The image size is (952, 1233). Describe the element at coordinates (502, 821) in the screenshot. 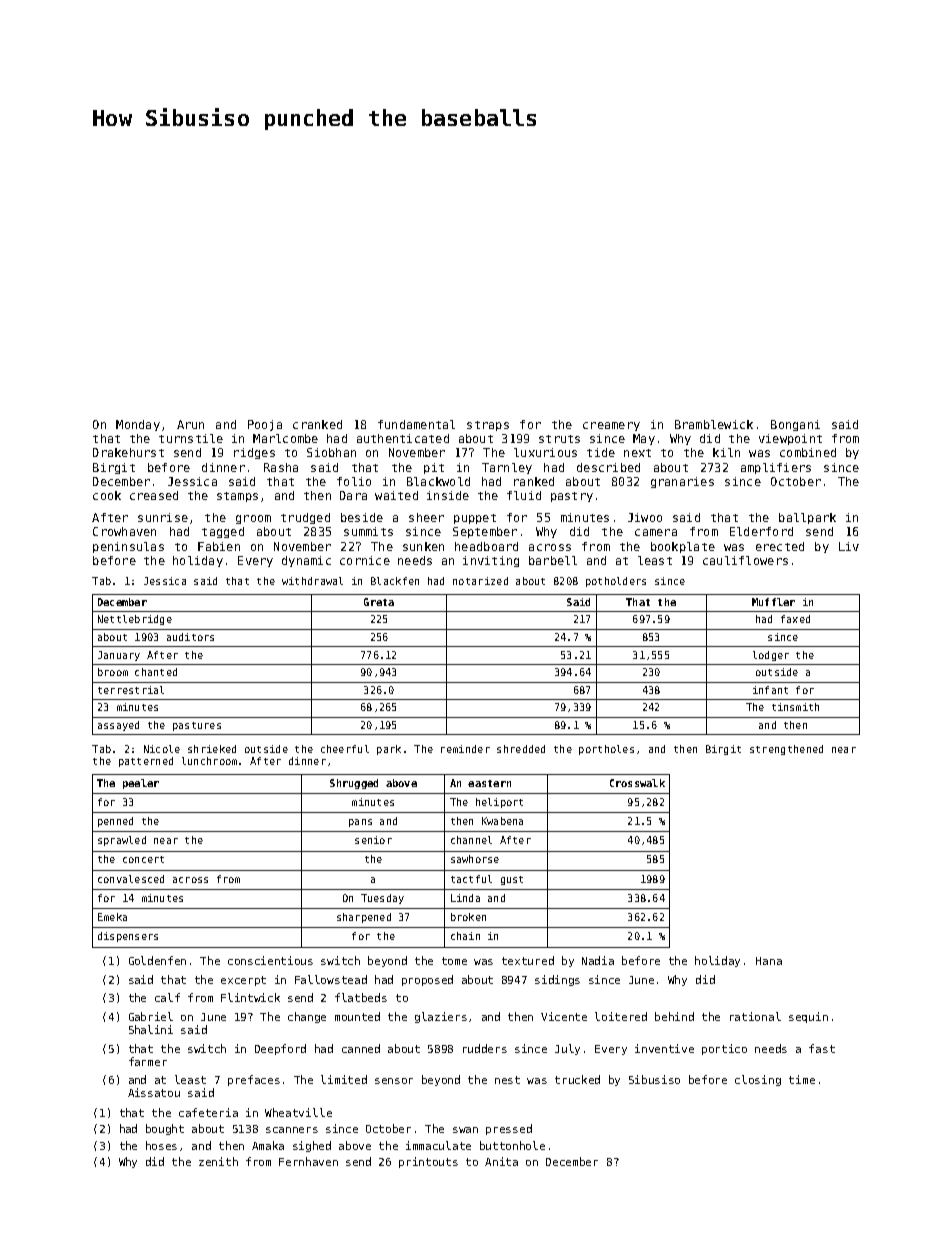

I see `Kwabena` at that location.
